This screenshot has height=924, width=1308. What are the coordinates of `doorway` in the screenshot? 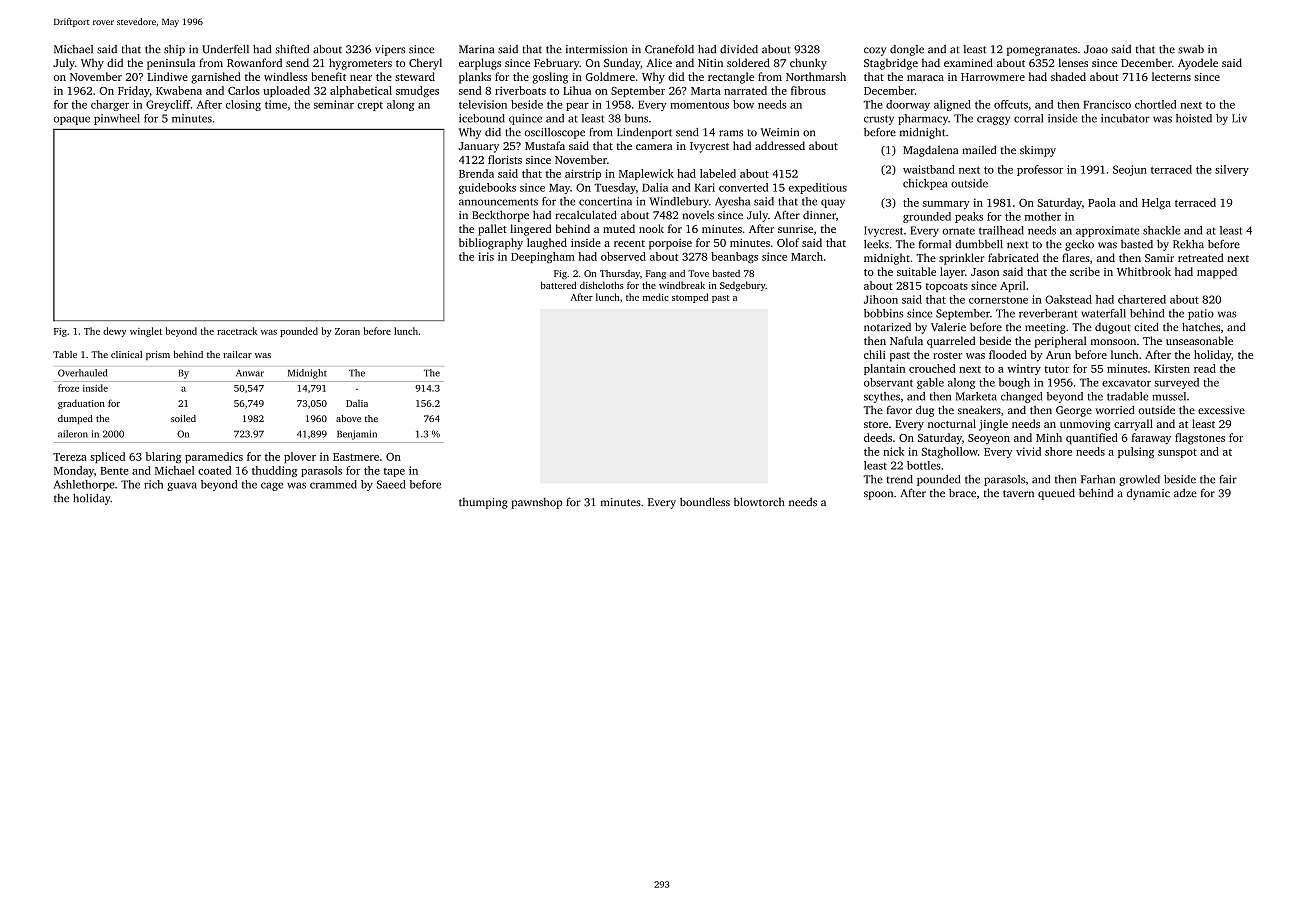 It's located at (908, 105).
